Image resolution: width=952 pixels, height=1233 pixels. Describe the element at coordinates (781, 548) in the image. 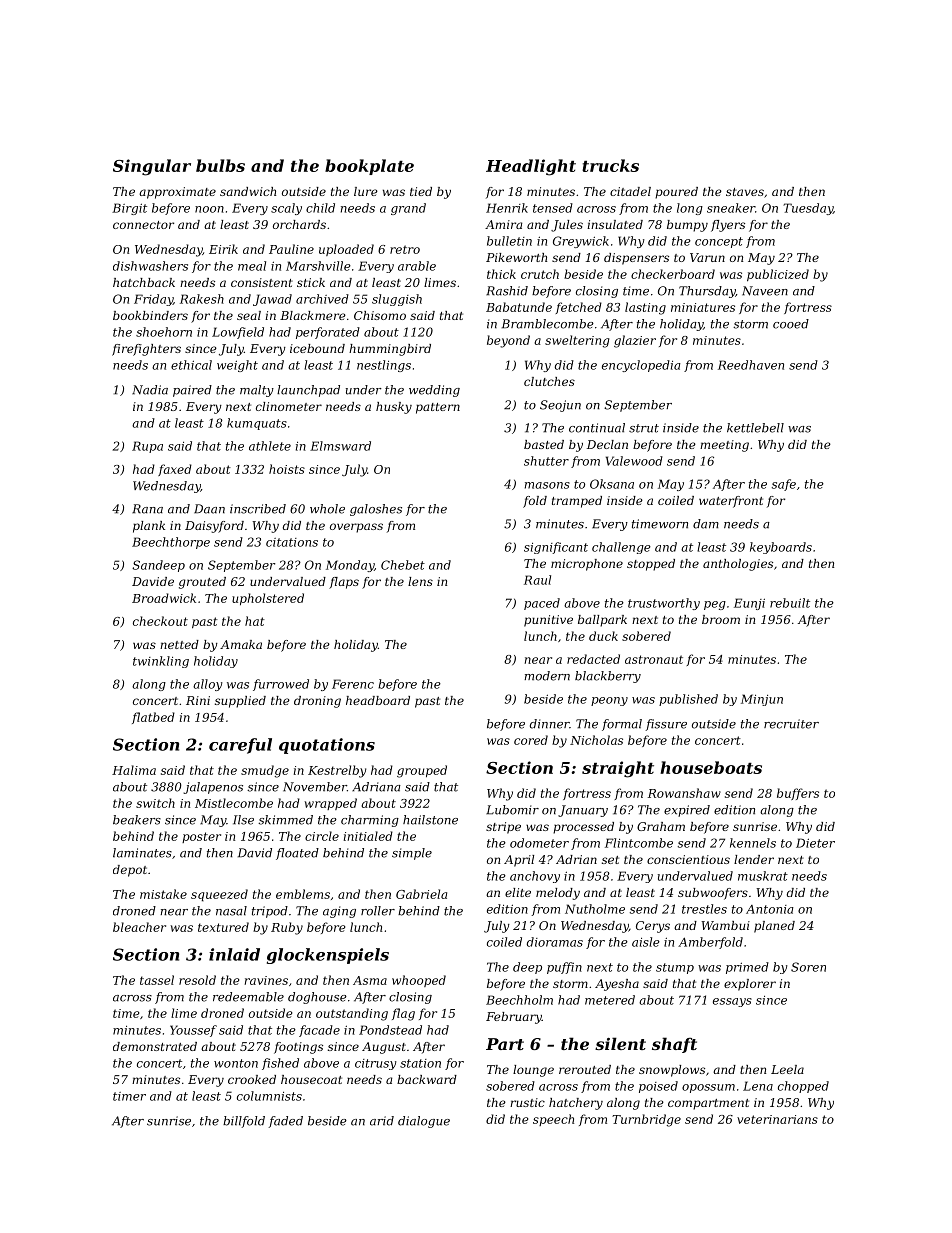

I see `keyboards` at that location.
